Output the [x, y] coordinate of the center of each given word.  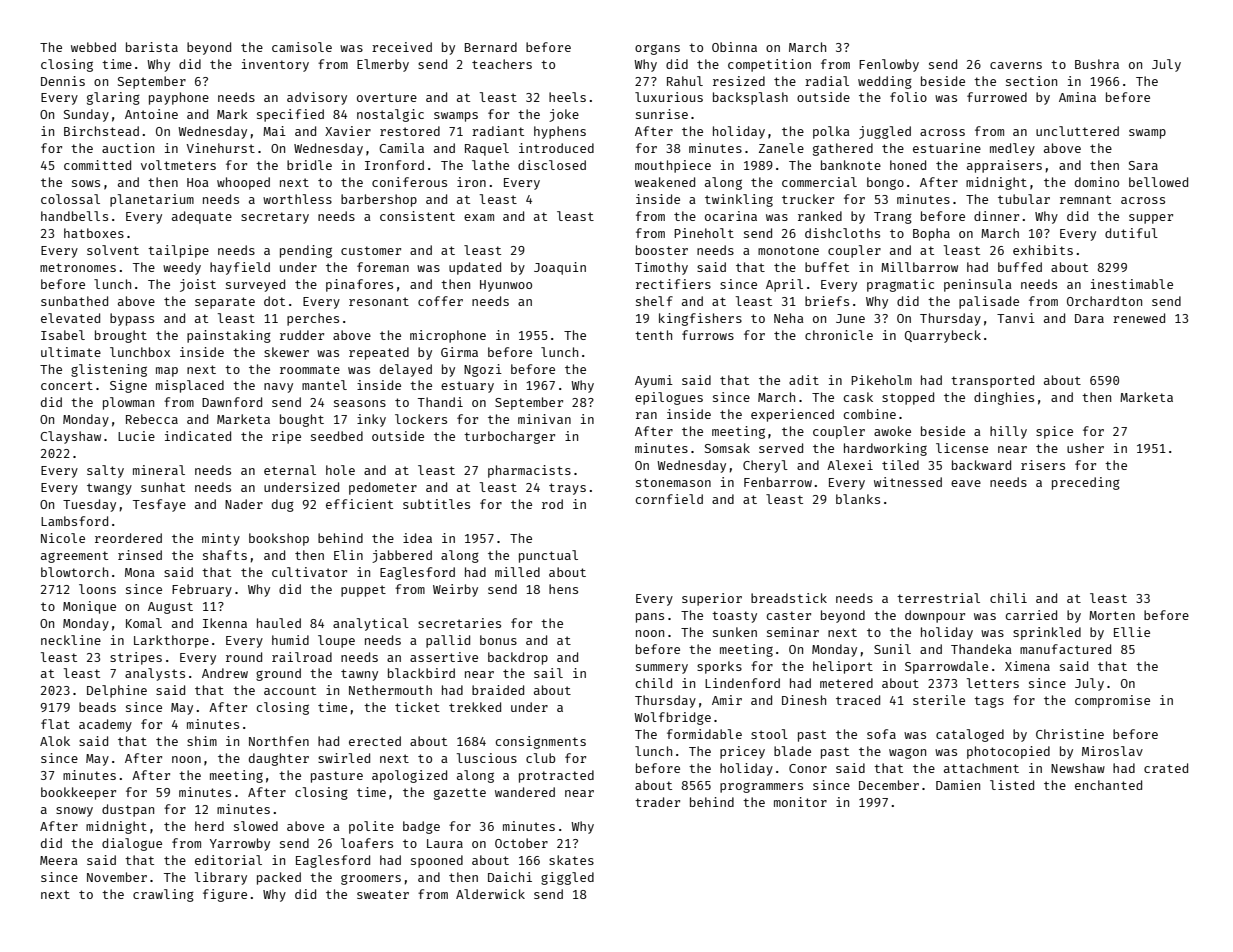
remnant [1085, 199]
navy [278, 388]
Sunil [892, 649]
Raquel [487, 149]
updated [475, 268]
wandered [525, 792]
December [889, 785]
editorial [228, 860]
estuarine [947, 148]
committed [97, 165]
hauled [279, 623]
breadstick [789, 598]
